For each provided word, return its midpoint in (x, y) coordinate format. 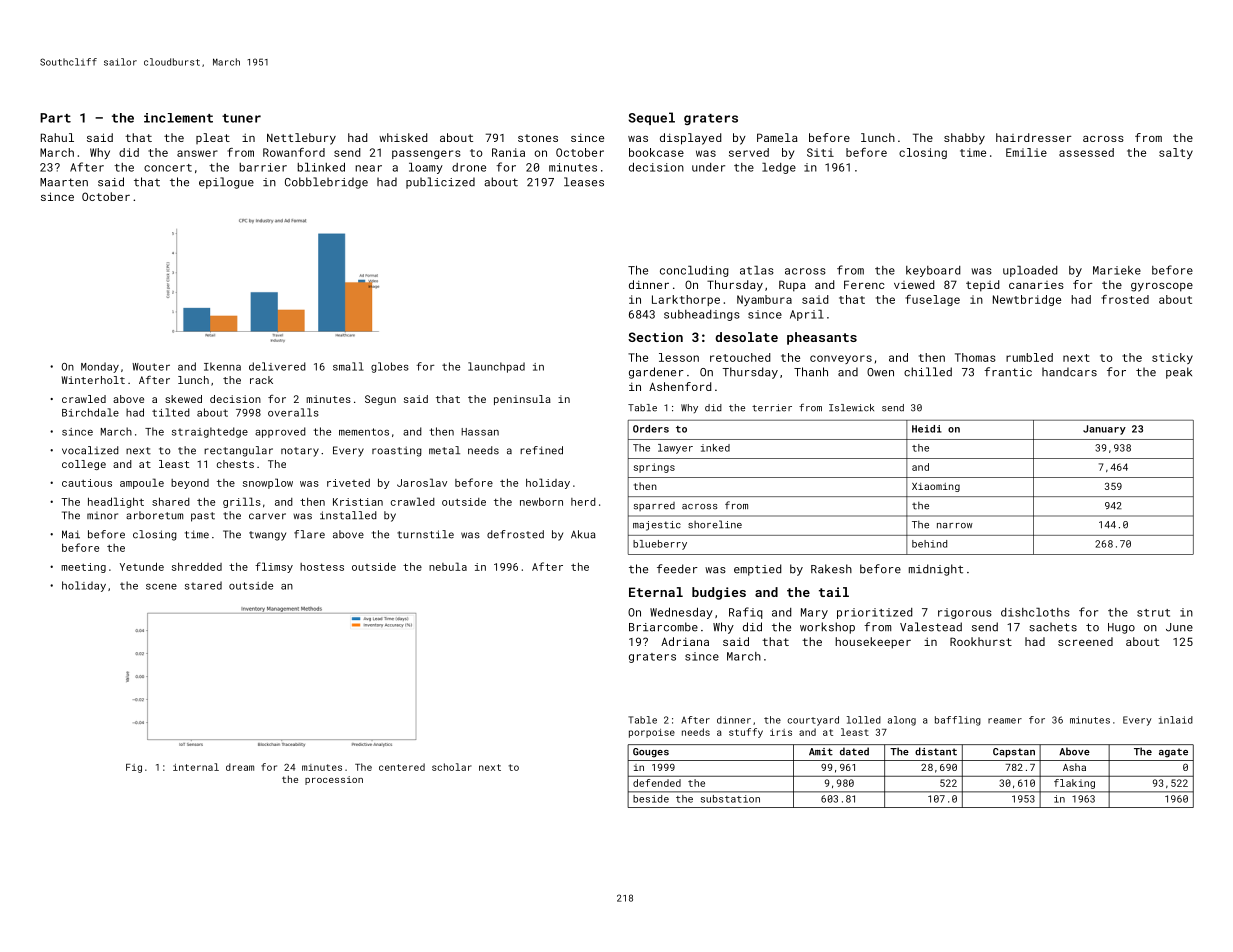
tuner (241, 118)
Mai (71, 534)
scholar (452, 767)
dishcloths (1035, 612)
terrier (772, 408)
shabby (964, 139)
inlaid (1176, 720)
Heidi (927, 429)
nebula (448, 566)
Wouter (151, 367)
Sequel (651, 118)
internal (196, 767)
